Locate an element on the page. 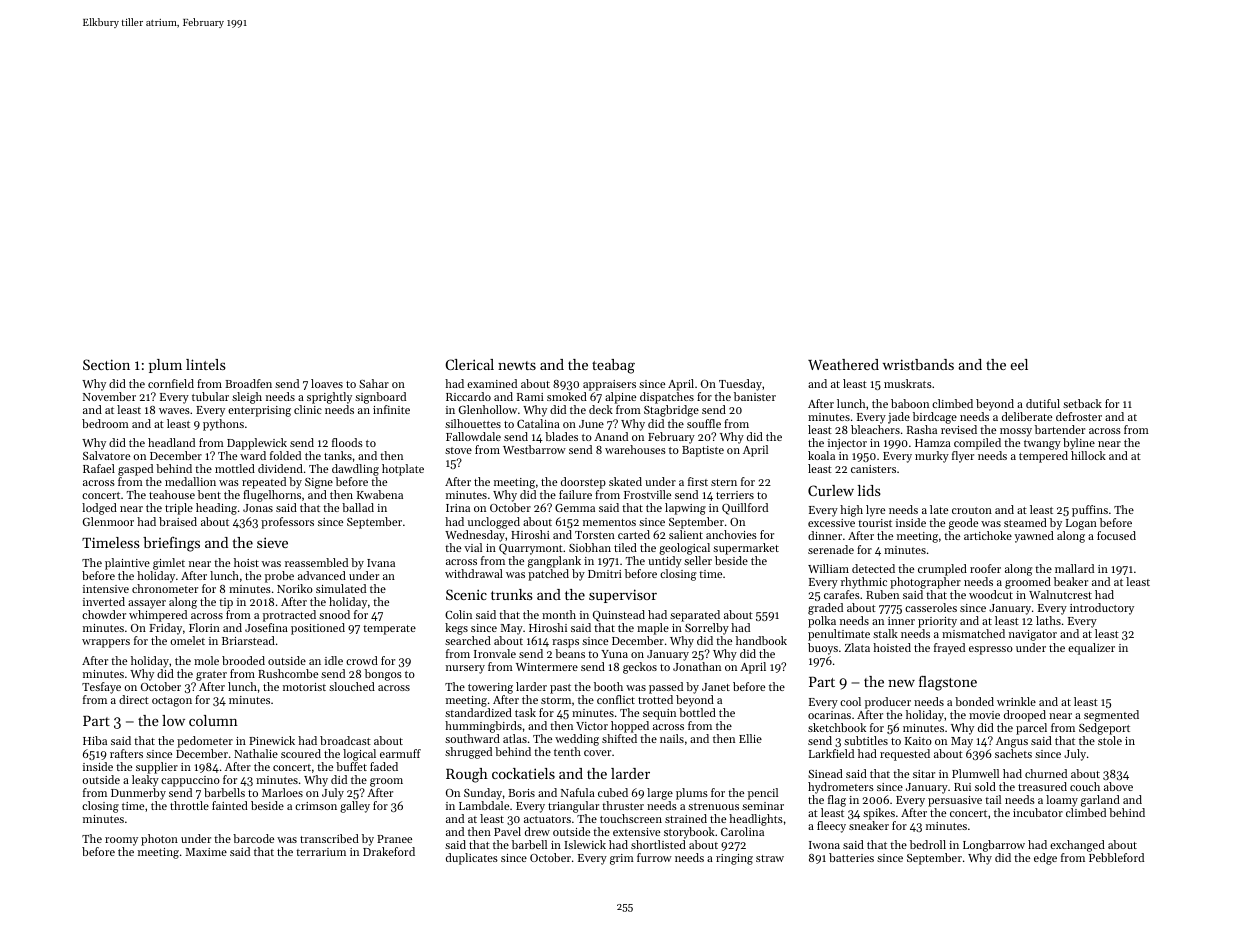  duplicates is located at coordinates (472, 859).
